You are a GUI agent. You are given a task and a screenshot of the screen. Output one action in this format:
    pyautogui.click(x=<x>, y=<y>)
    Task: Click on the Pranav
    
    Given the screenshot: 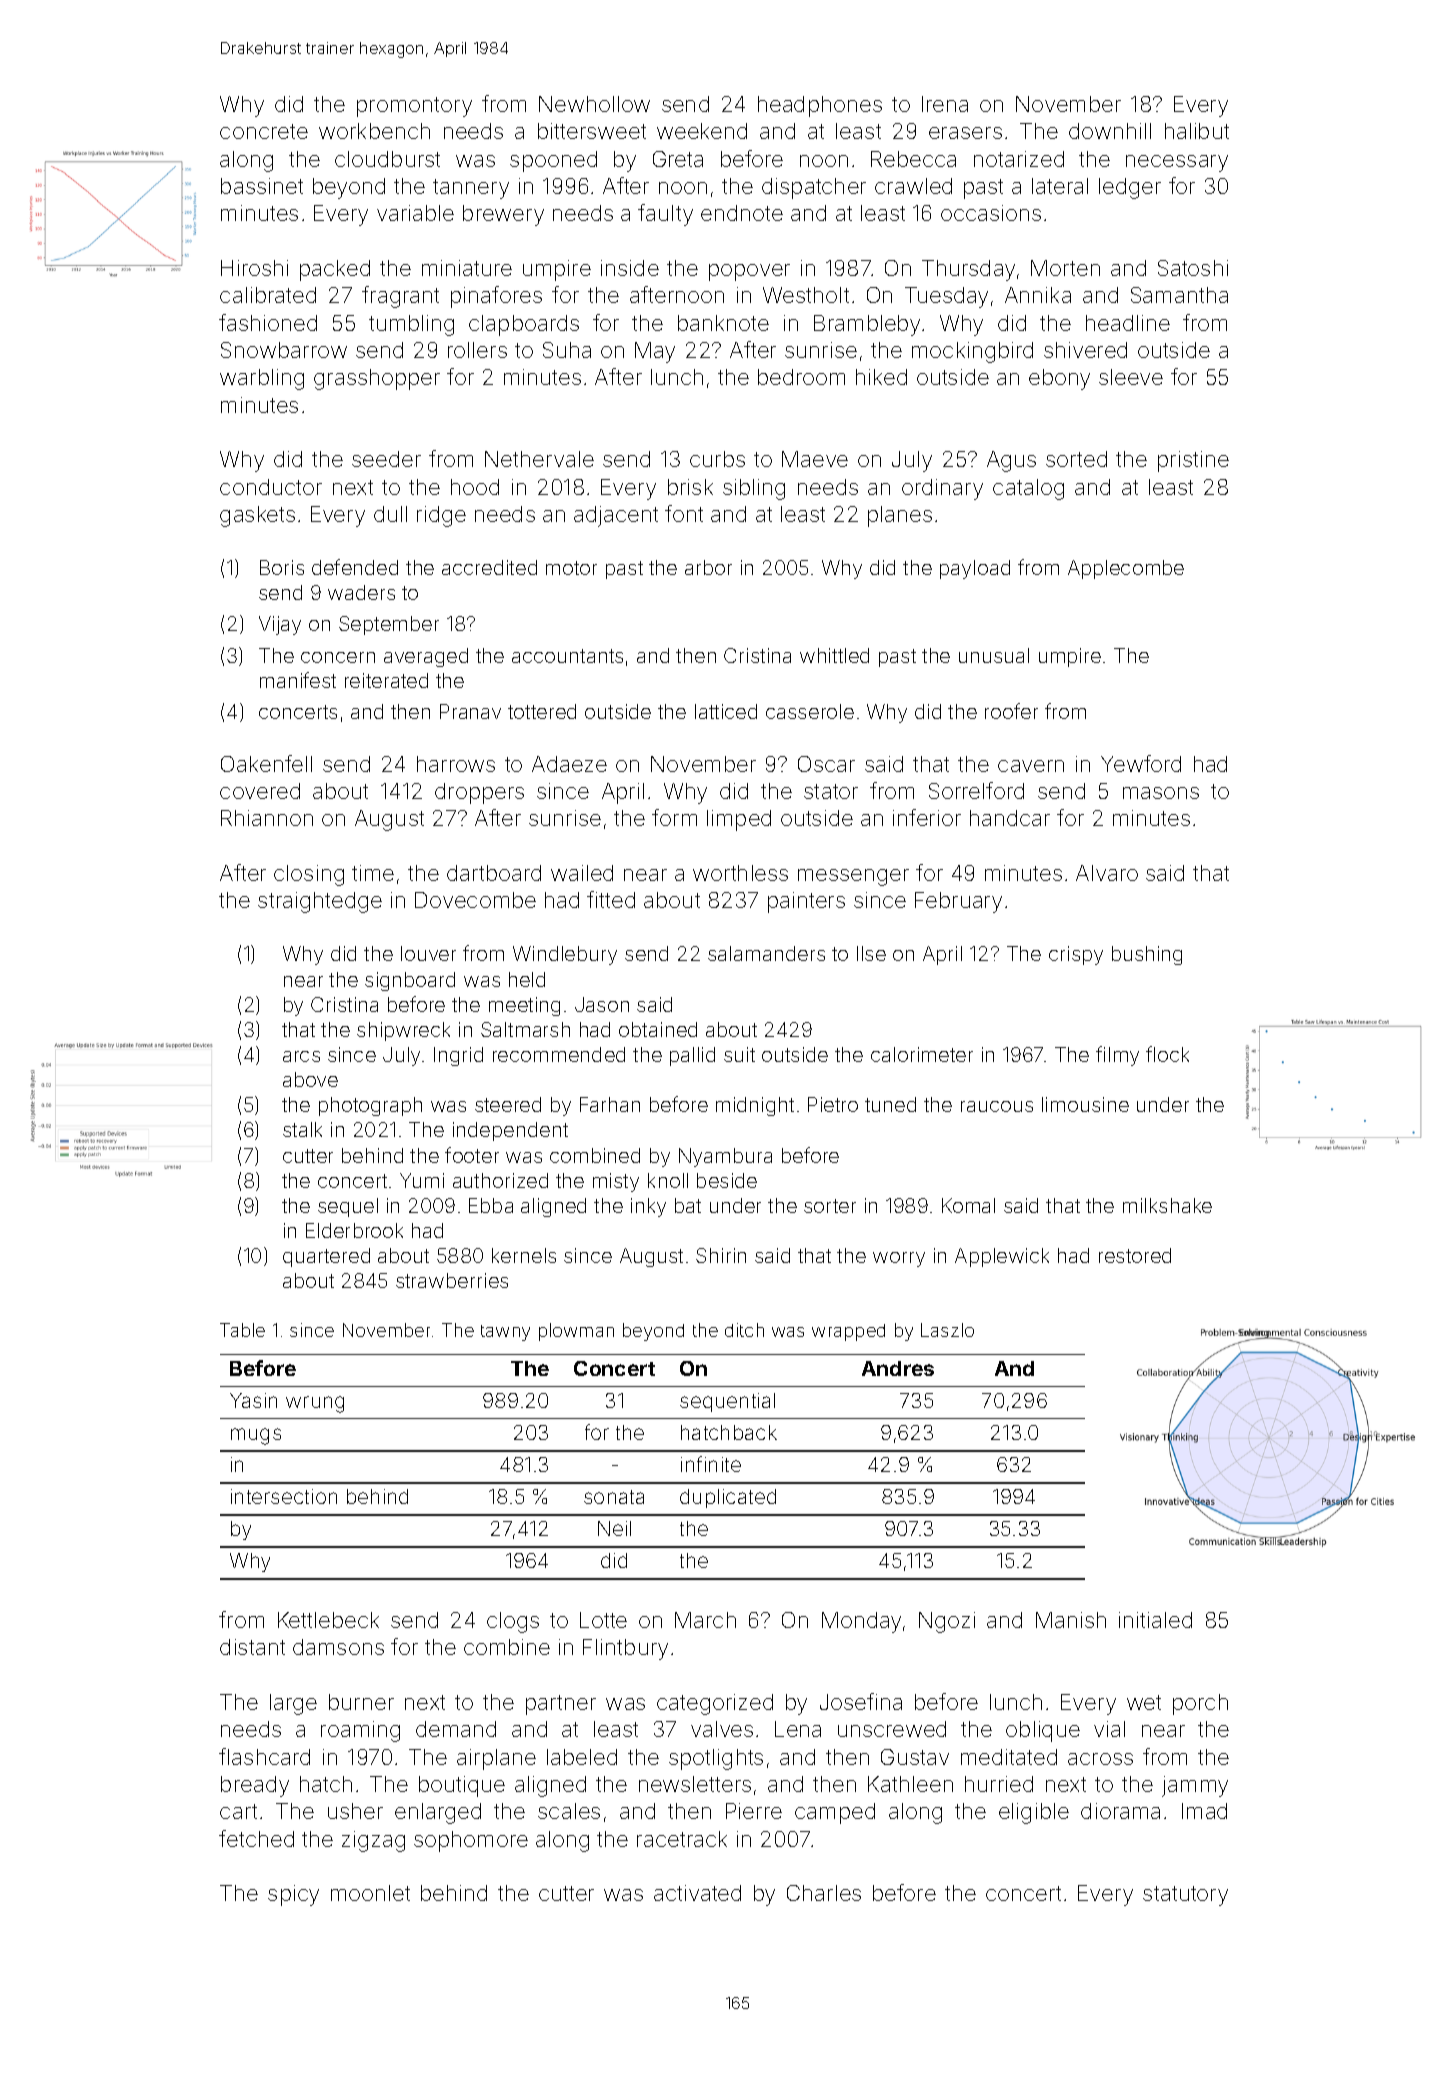 What is the action you would take?
    pyautogui.click(x=470, y=711)
